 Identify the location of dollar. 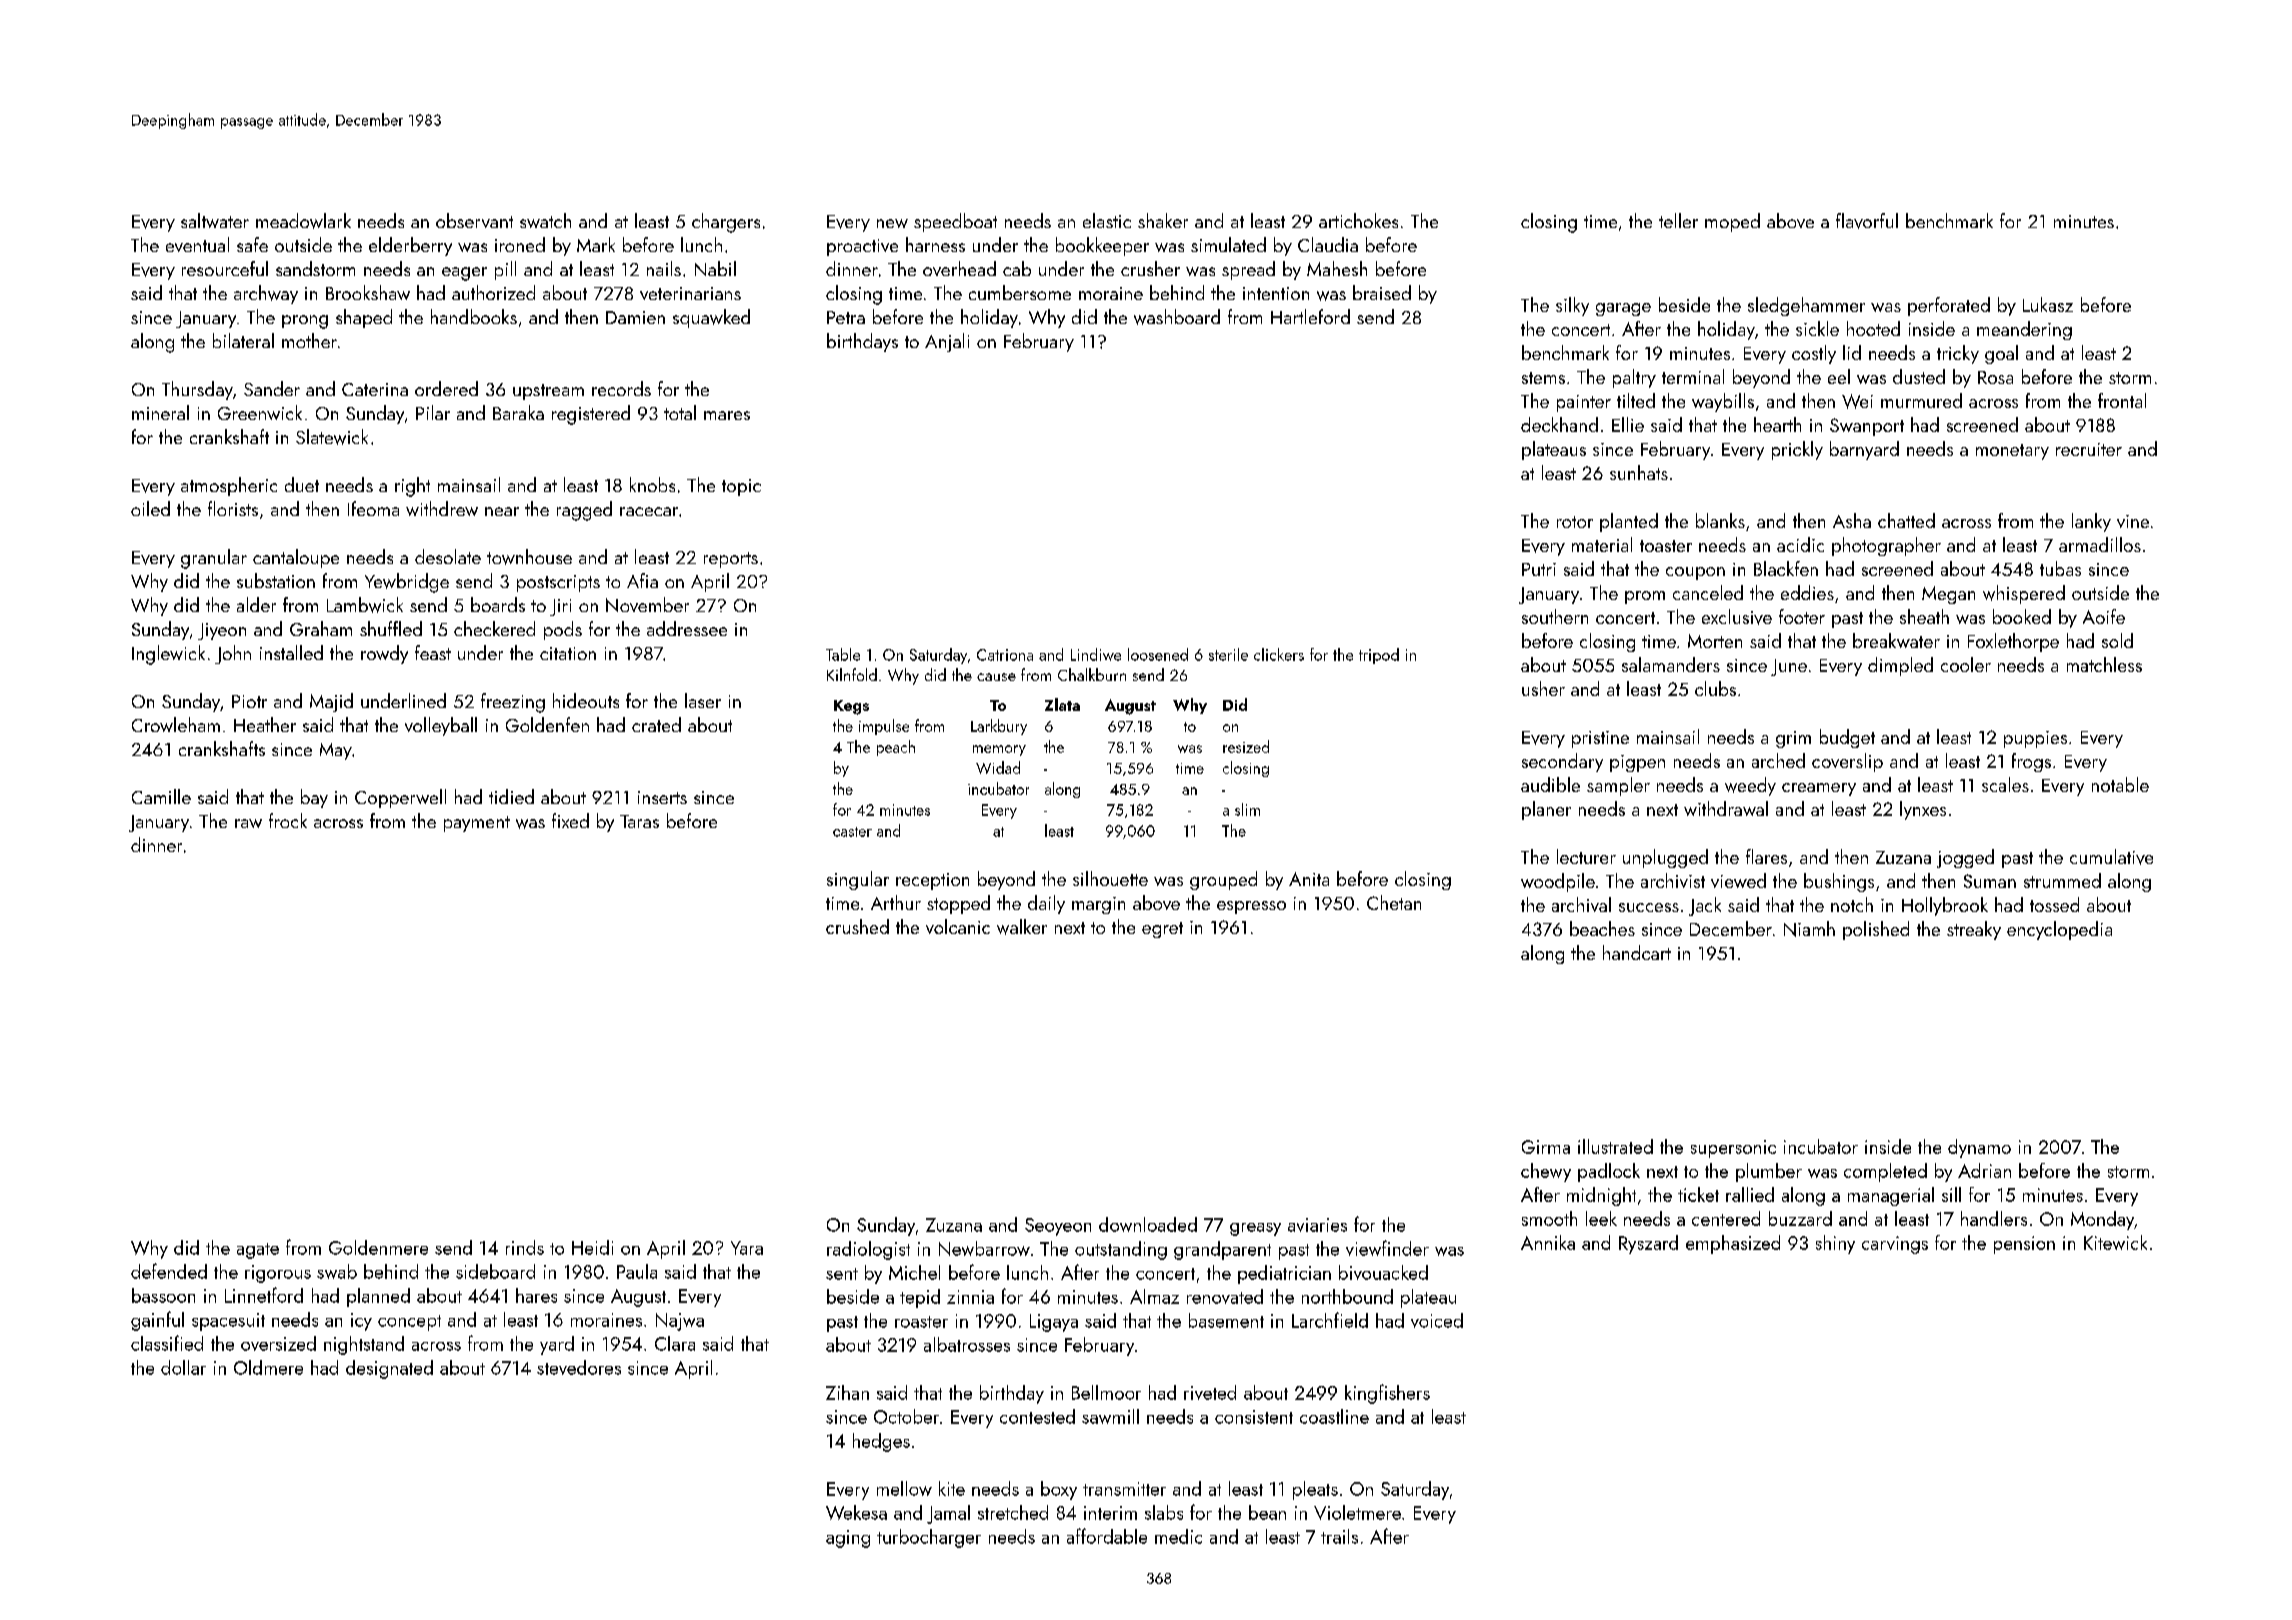
(183, 1367).
